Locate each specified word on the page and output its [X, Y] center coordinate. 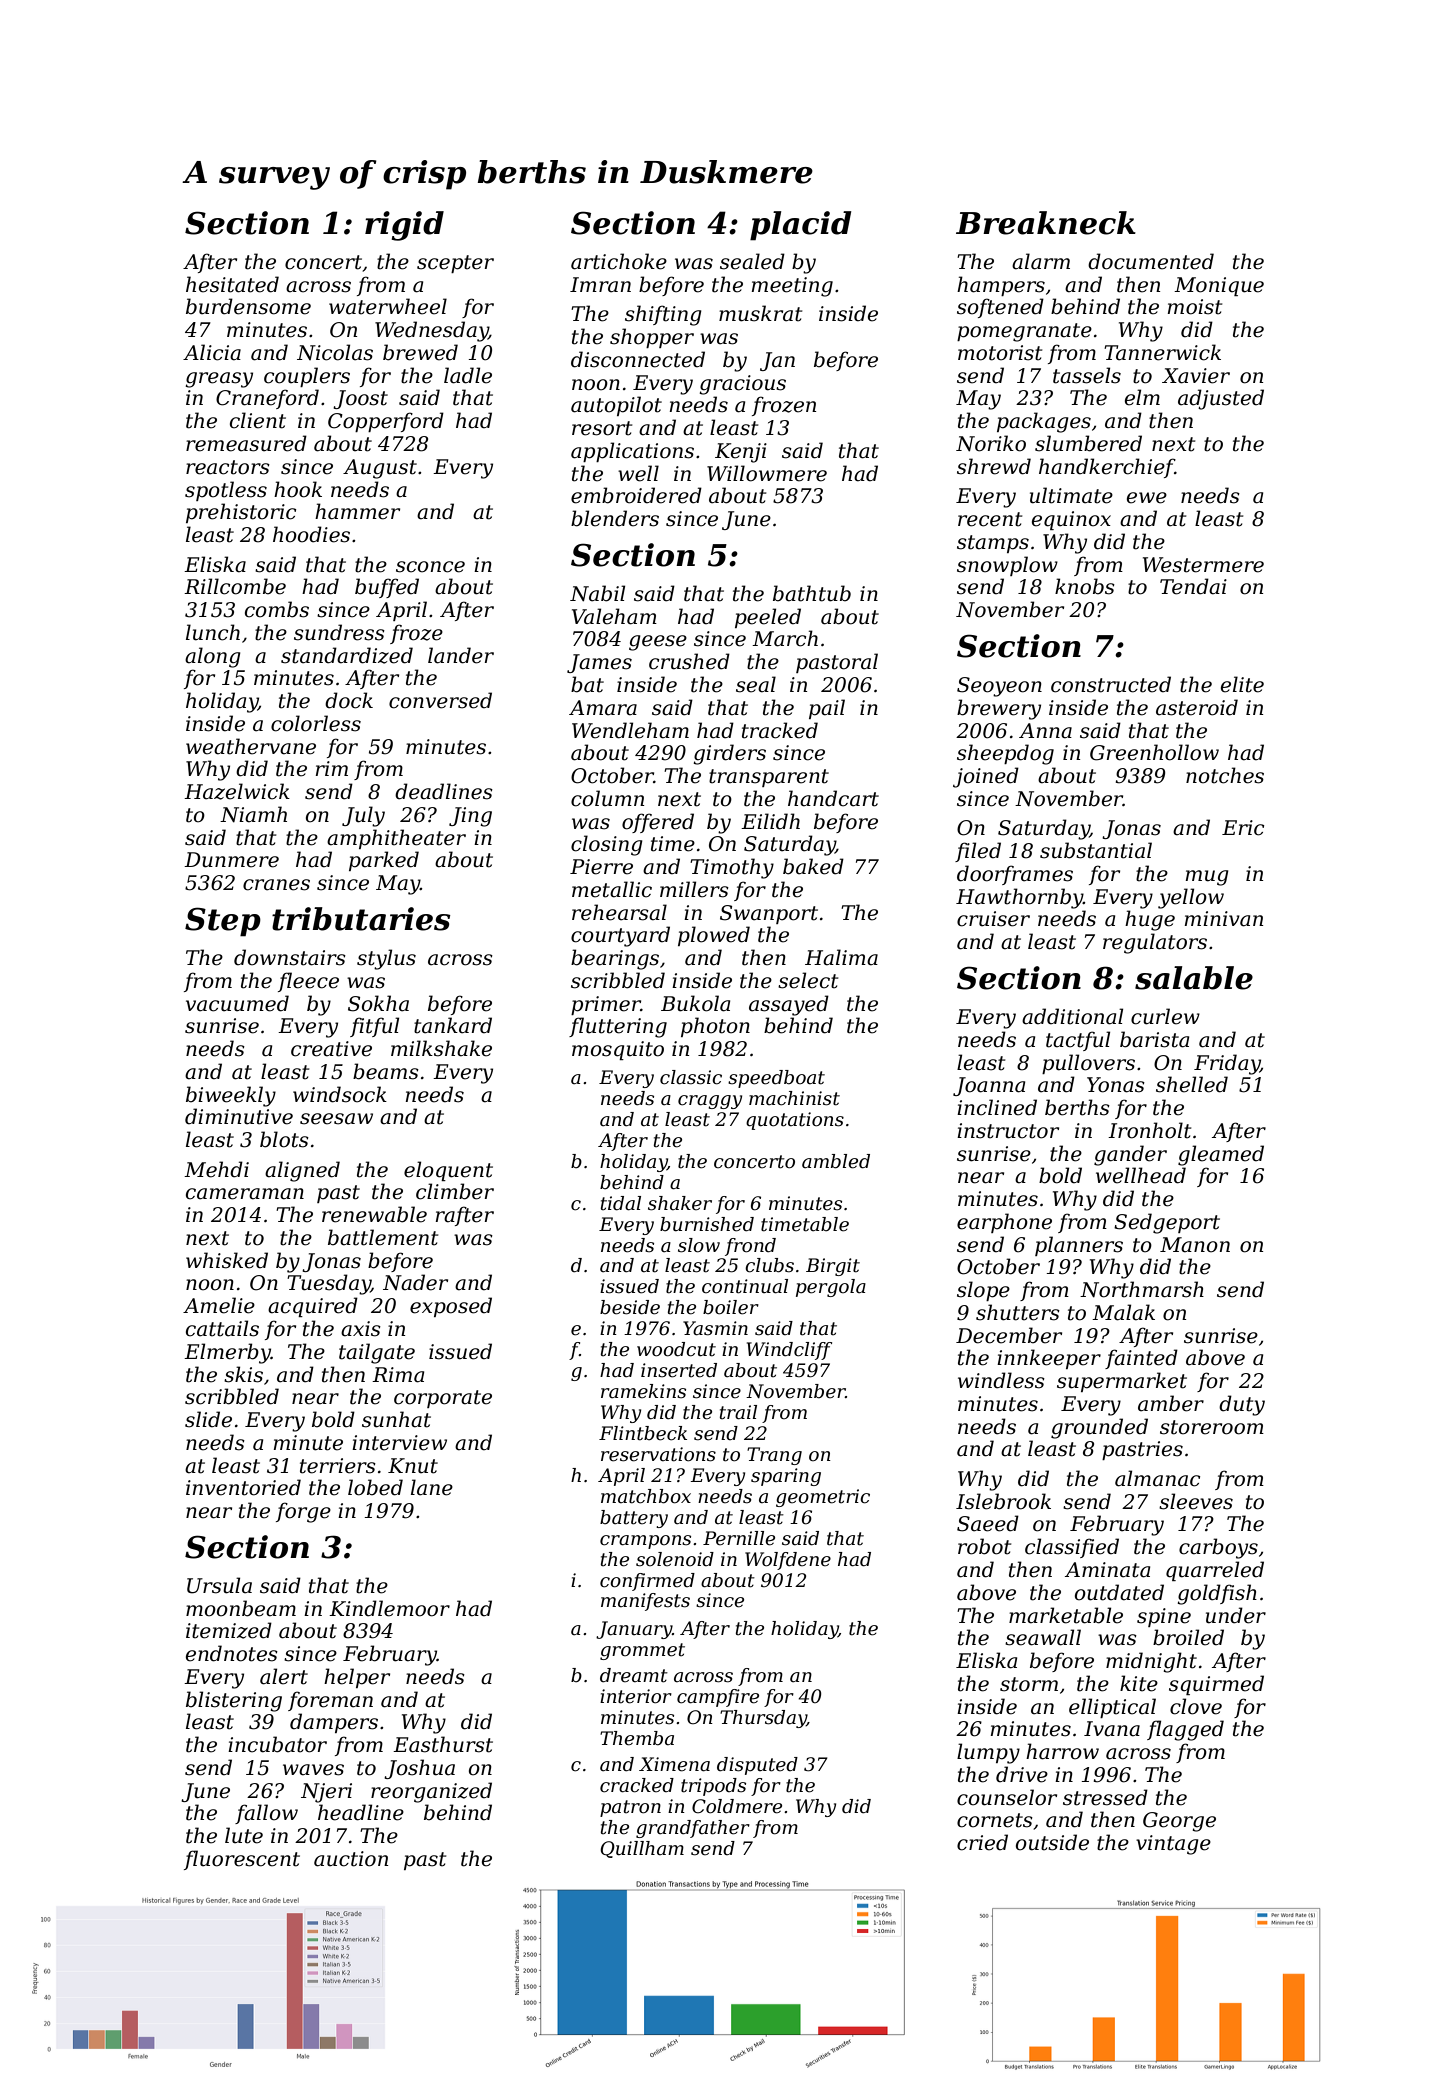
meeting [792, 287]
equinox [1071, 520]
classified [1072, 1548]
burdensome [248, 306]
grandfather [693, 1829]
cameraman [245, 1194]
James [599, 663]
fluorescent [242, 1860]
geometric [823, 1498]
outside [1052, 1842]
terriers [338, 1466]
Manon [1195, 1245]
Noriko [991, 443]
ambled [836, 1161]
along [213, 657]
